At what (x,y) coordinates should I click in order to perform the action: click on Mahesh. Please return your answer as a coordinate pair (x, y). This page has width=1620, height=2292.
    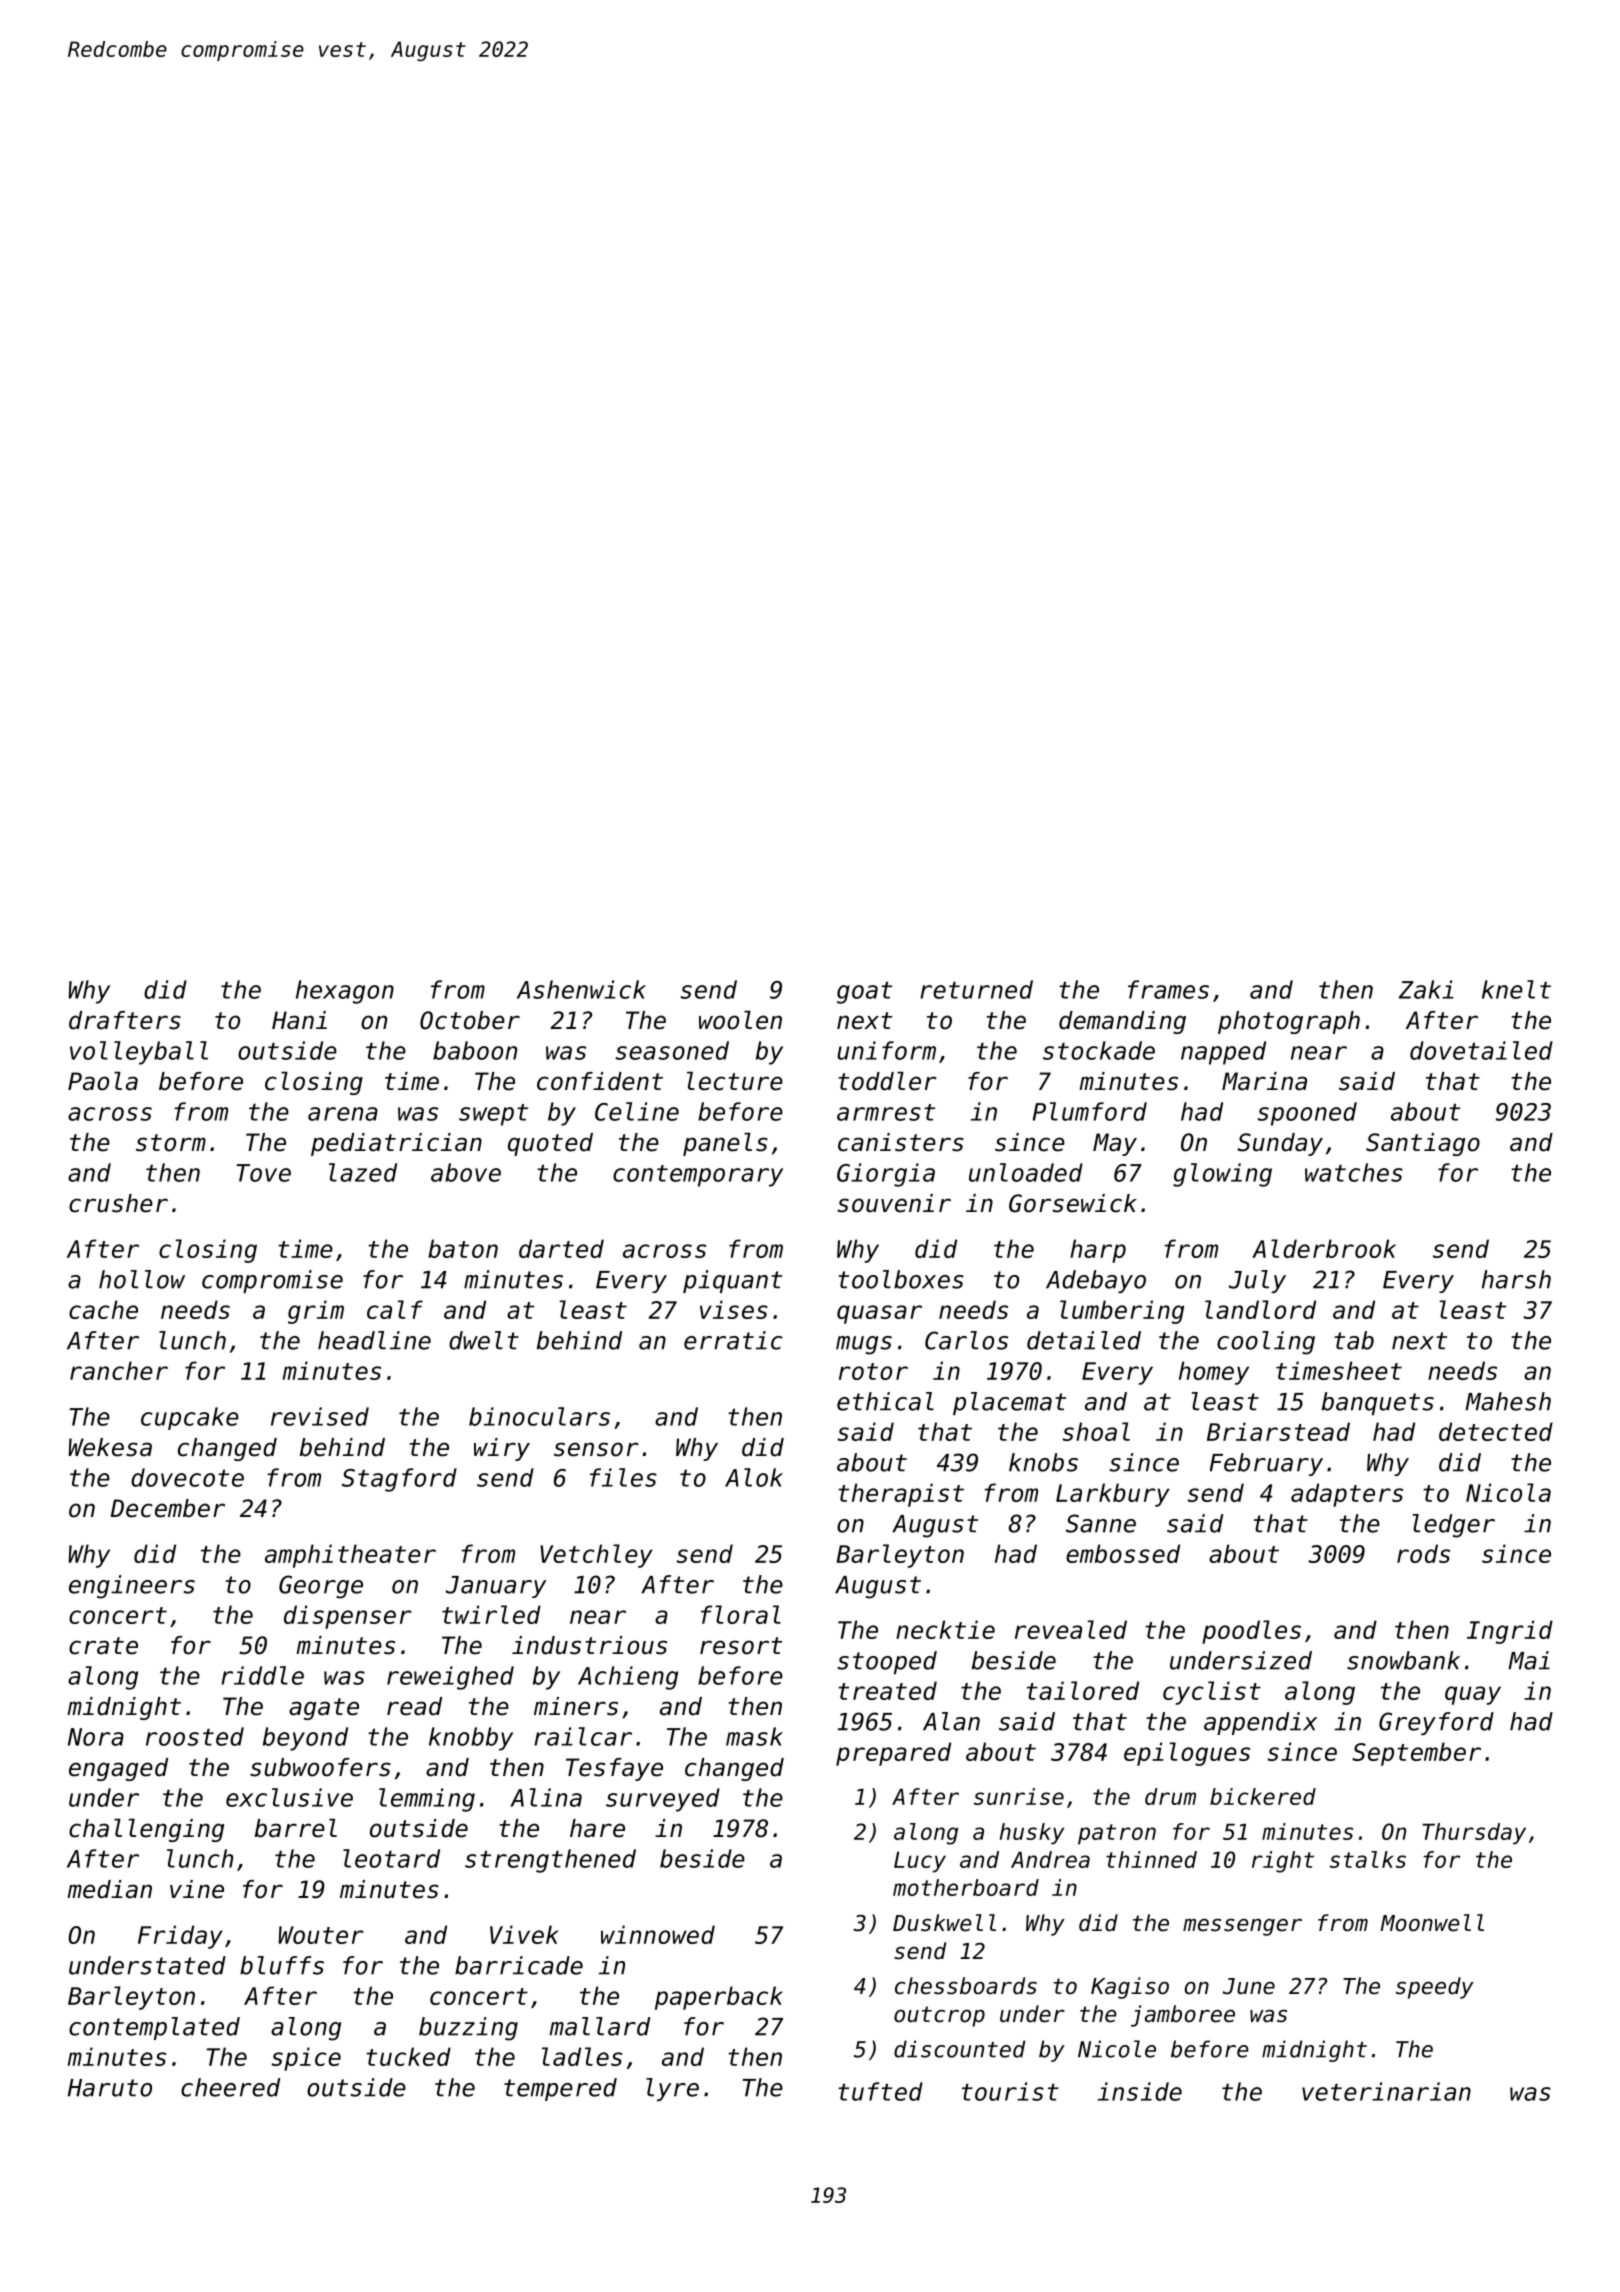
    Looking at the image, I should click on (1508, 1401).
